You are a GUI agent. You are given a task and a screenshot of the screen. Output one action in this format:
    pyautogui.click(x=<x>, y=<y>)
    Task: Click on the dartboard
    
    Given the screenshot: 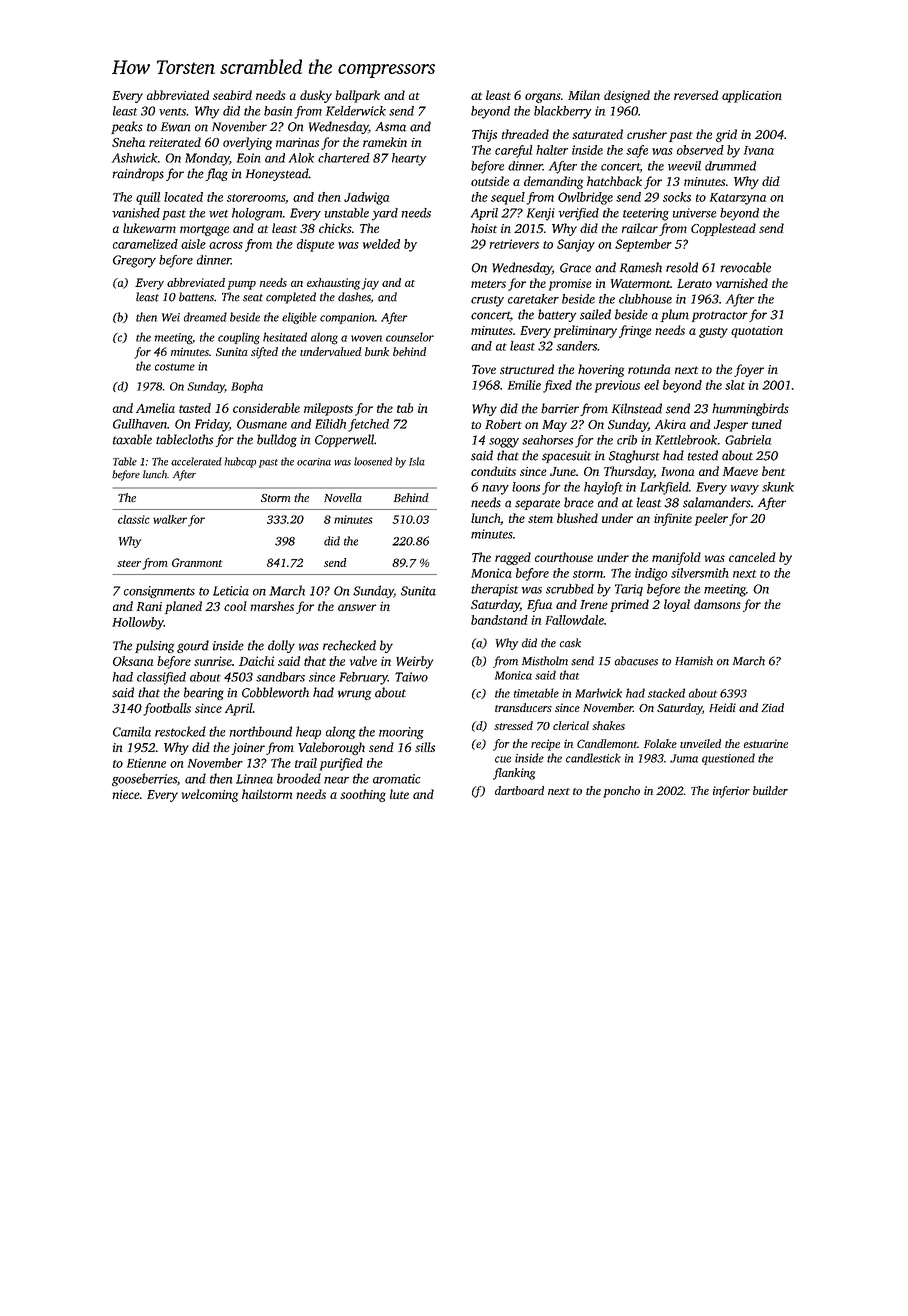 What is the action you would take?
    pyautogui.click(x=519, y=790)
